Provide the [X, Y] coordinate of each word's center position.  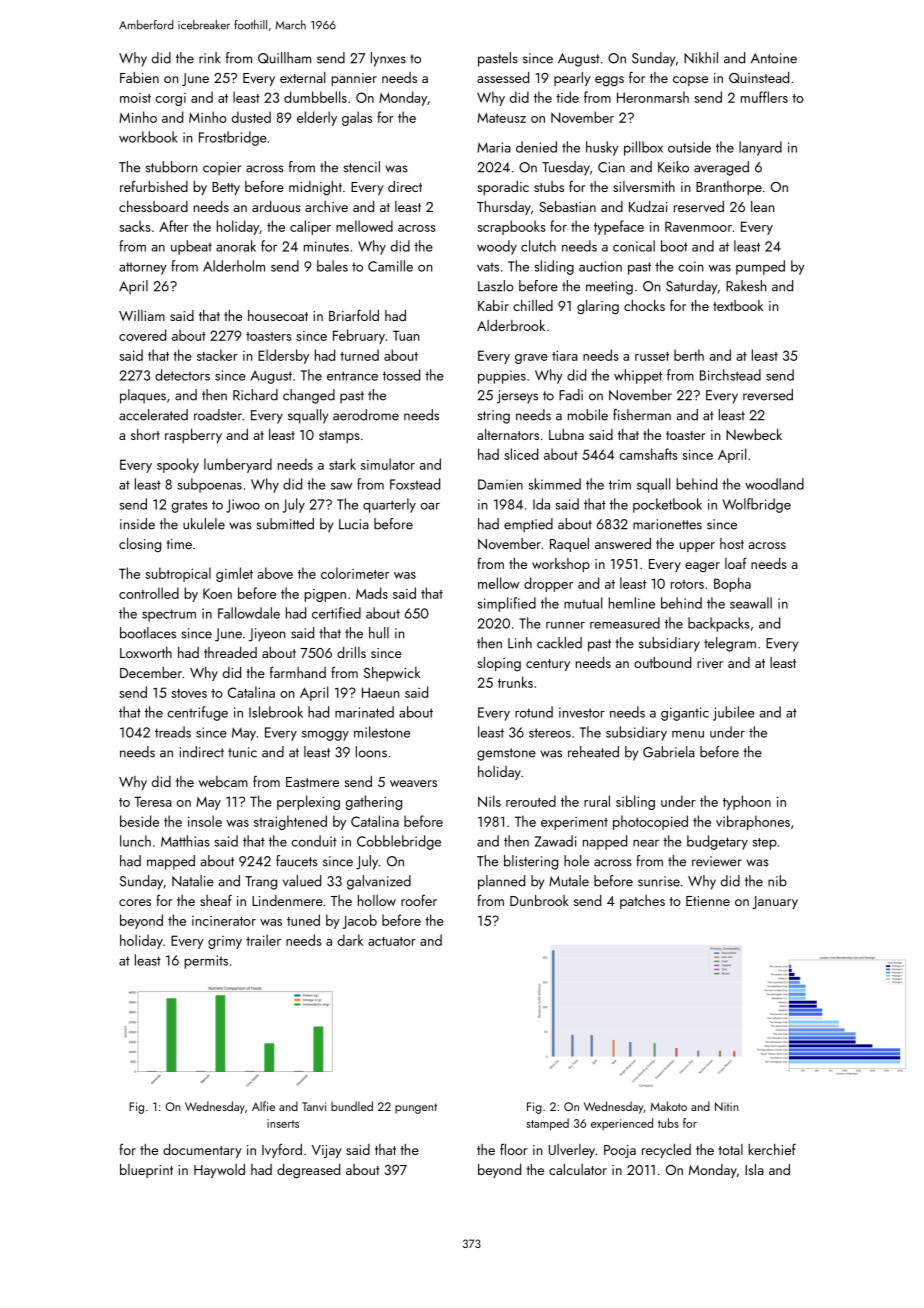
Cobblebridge [399, 842]
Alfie [263, 1106]
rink [209, 57]
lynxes [388, 59]
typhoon [747, 802]
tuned [303, 920]
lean [762, 206]
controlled [149, 593]
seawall [751, 603]
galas [357, 118]
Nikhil [701, 57]
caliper [310, 227]
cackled [559, 643]
